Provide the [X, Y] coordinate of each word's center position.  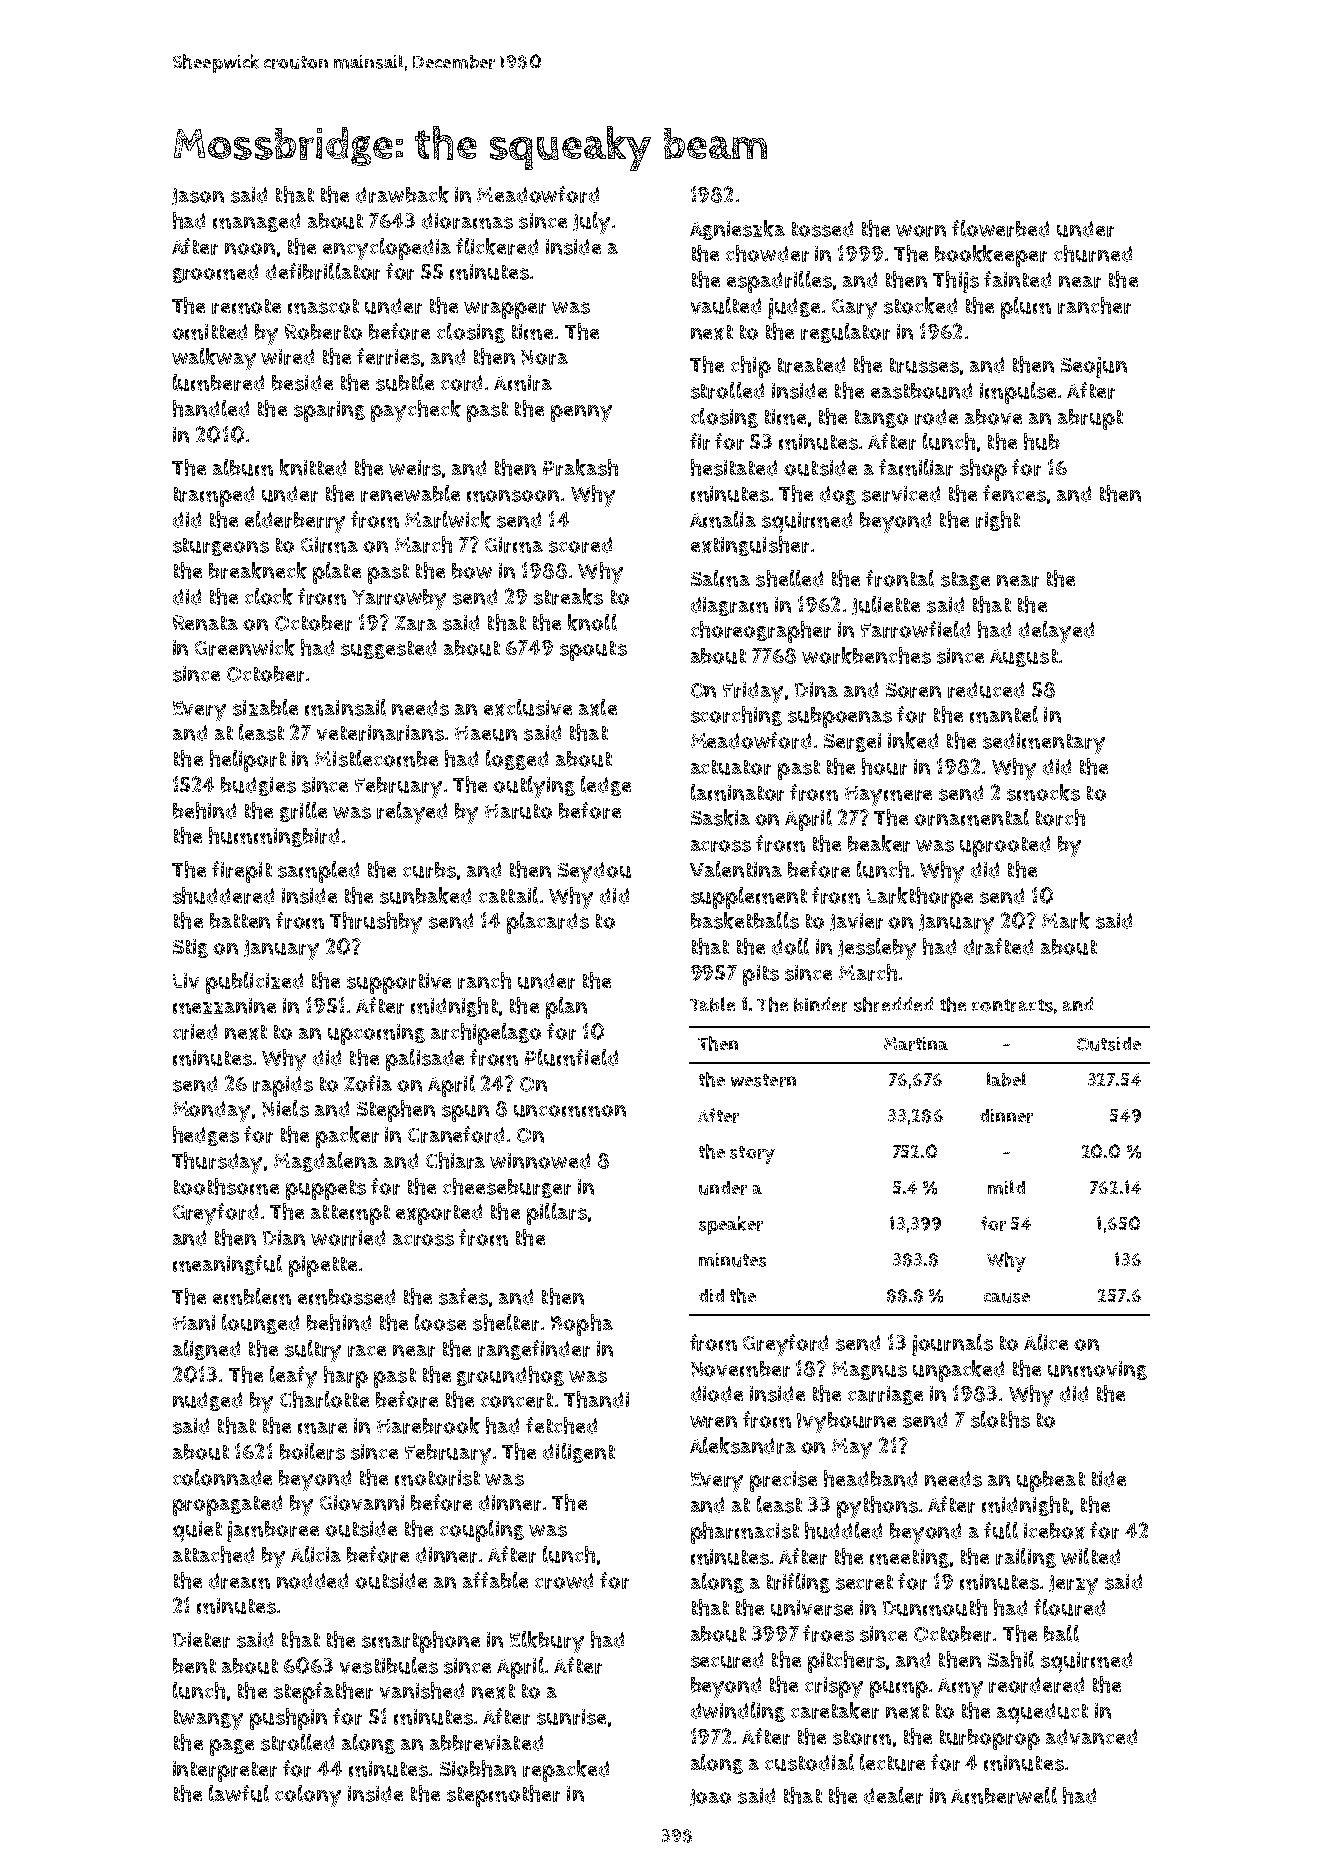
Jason [198, 196]
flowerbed [1000, 228]
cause [1007, 1298]
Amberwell [1004, 1795]
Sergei [852, 742]
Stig [190, 948]
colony [308, 1796]
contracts [1012, 1005]
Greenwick [245, 647]
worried [348, 1238]
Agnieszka [737, 230]
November [740, 1369]
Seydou [594, 872]
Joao [710, 1797]
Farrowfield [915, 629]
